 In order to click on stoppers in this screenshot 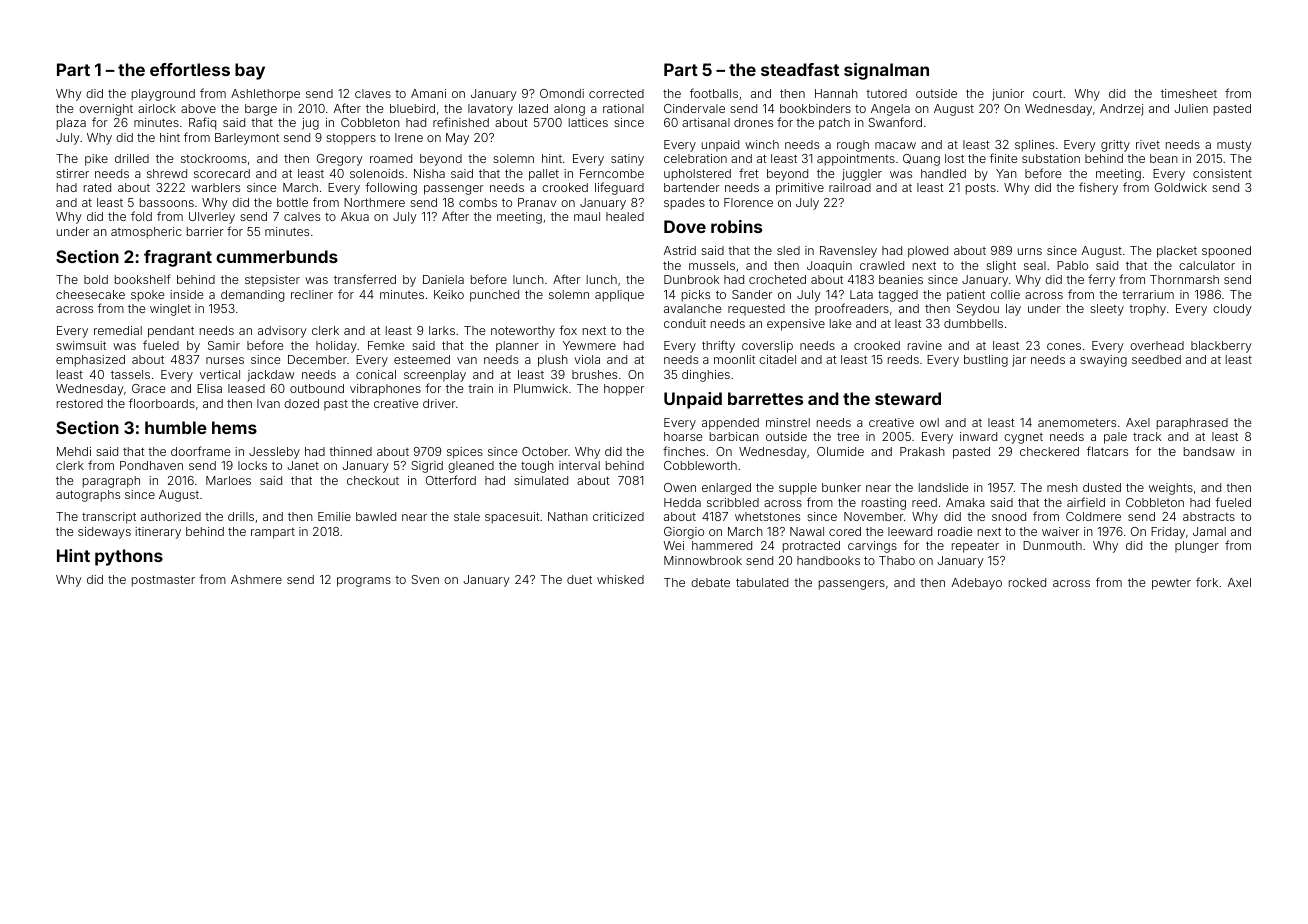, I will do `click(351, 139)`.
